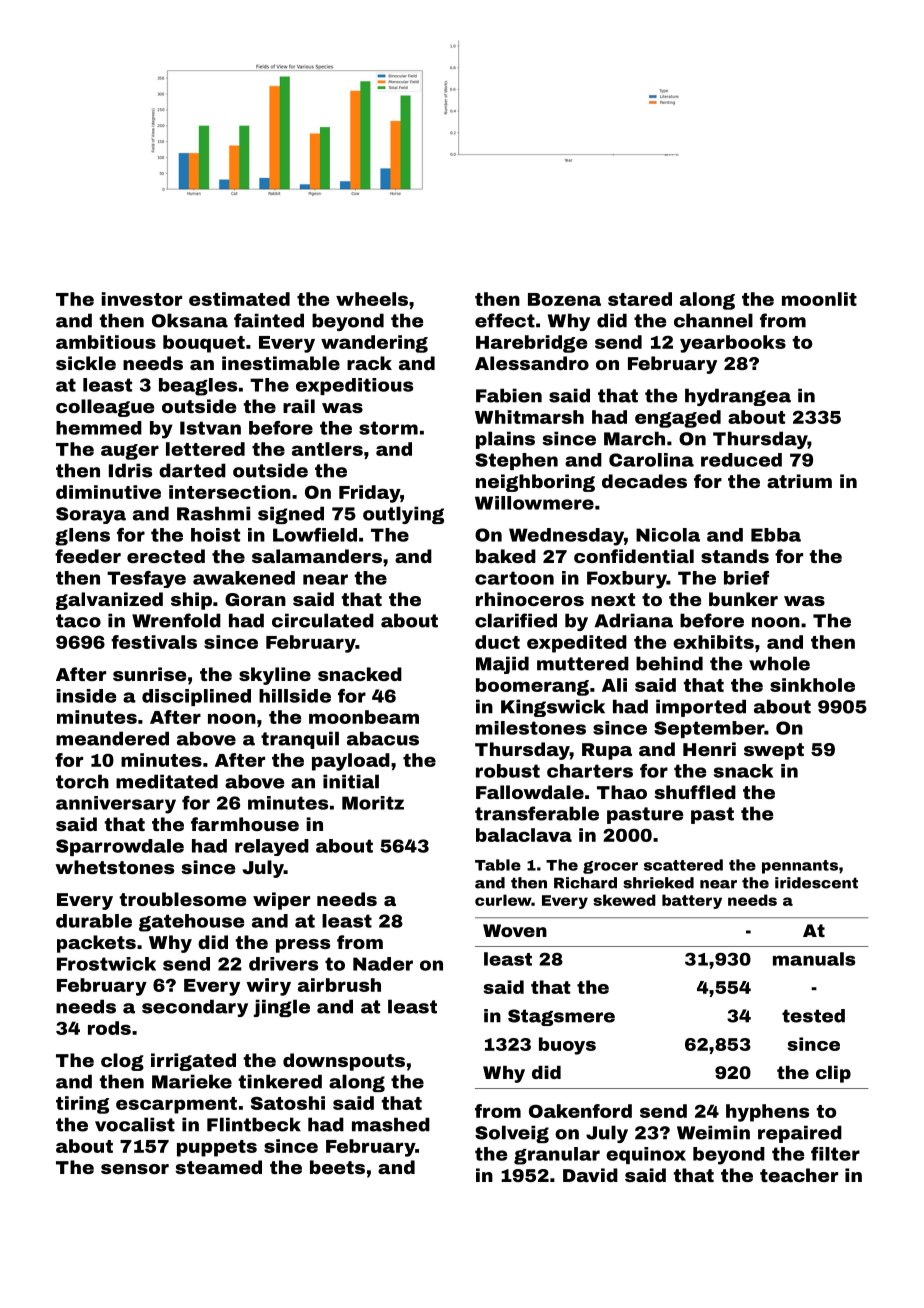 The image size is (924, 1308). What do you see at coordinates (373, 803) in the screenshot?
I see `Moritz` at bounding box center [373, 803].
